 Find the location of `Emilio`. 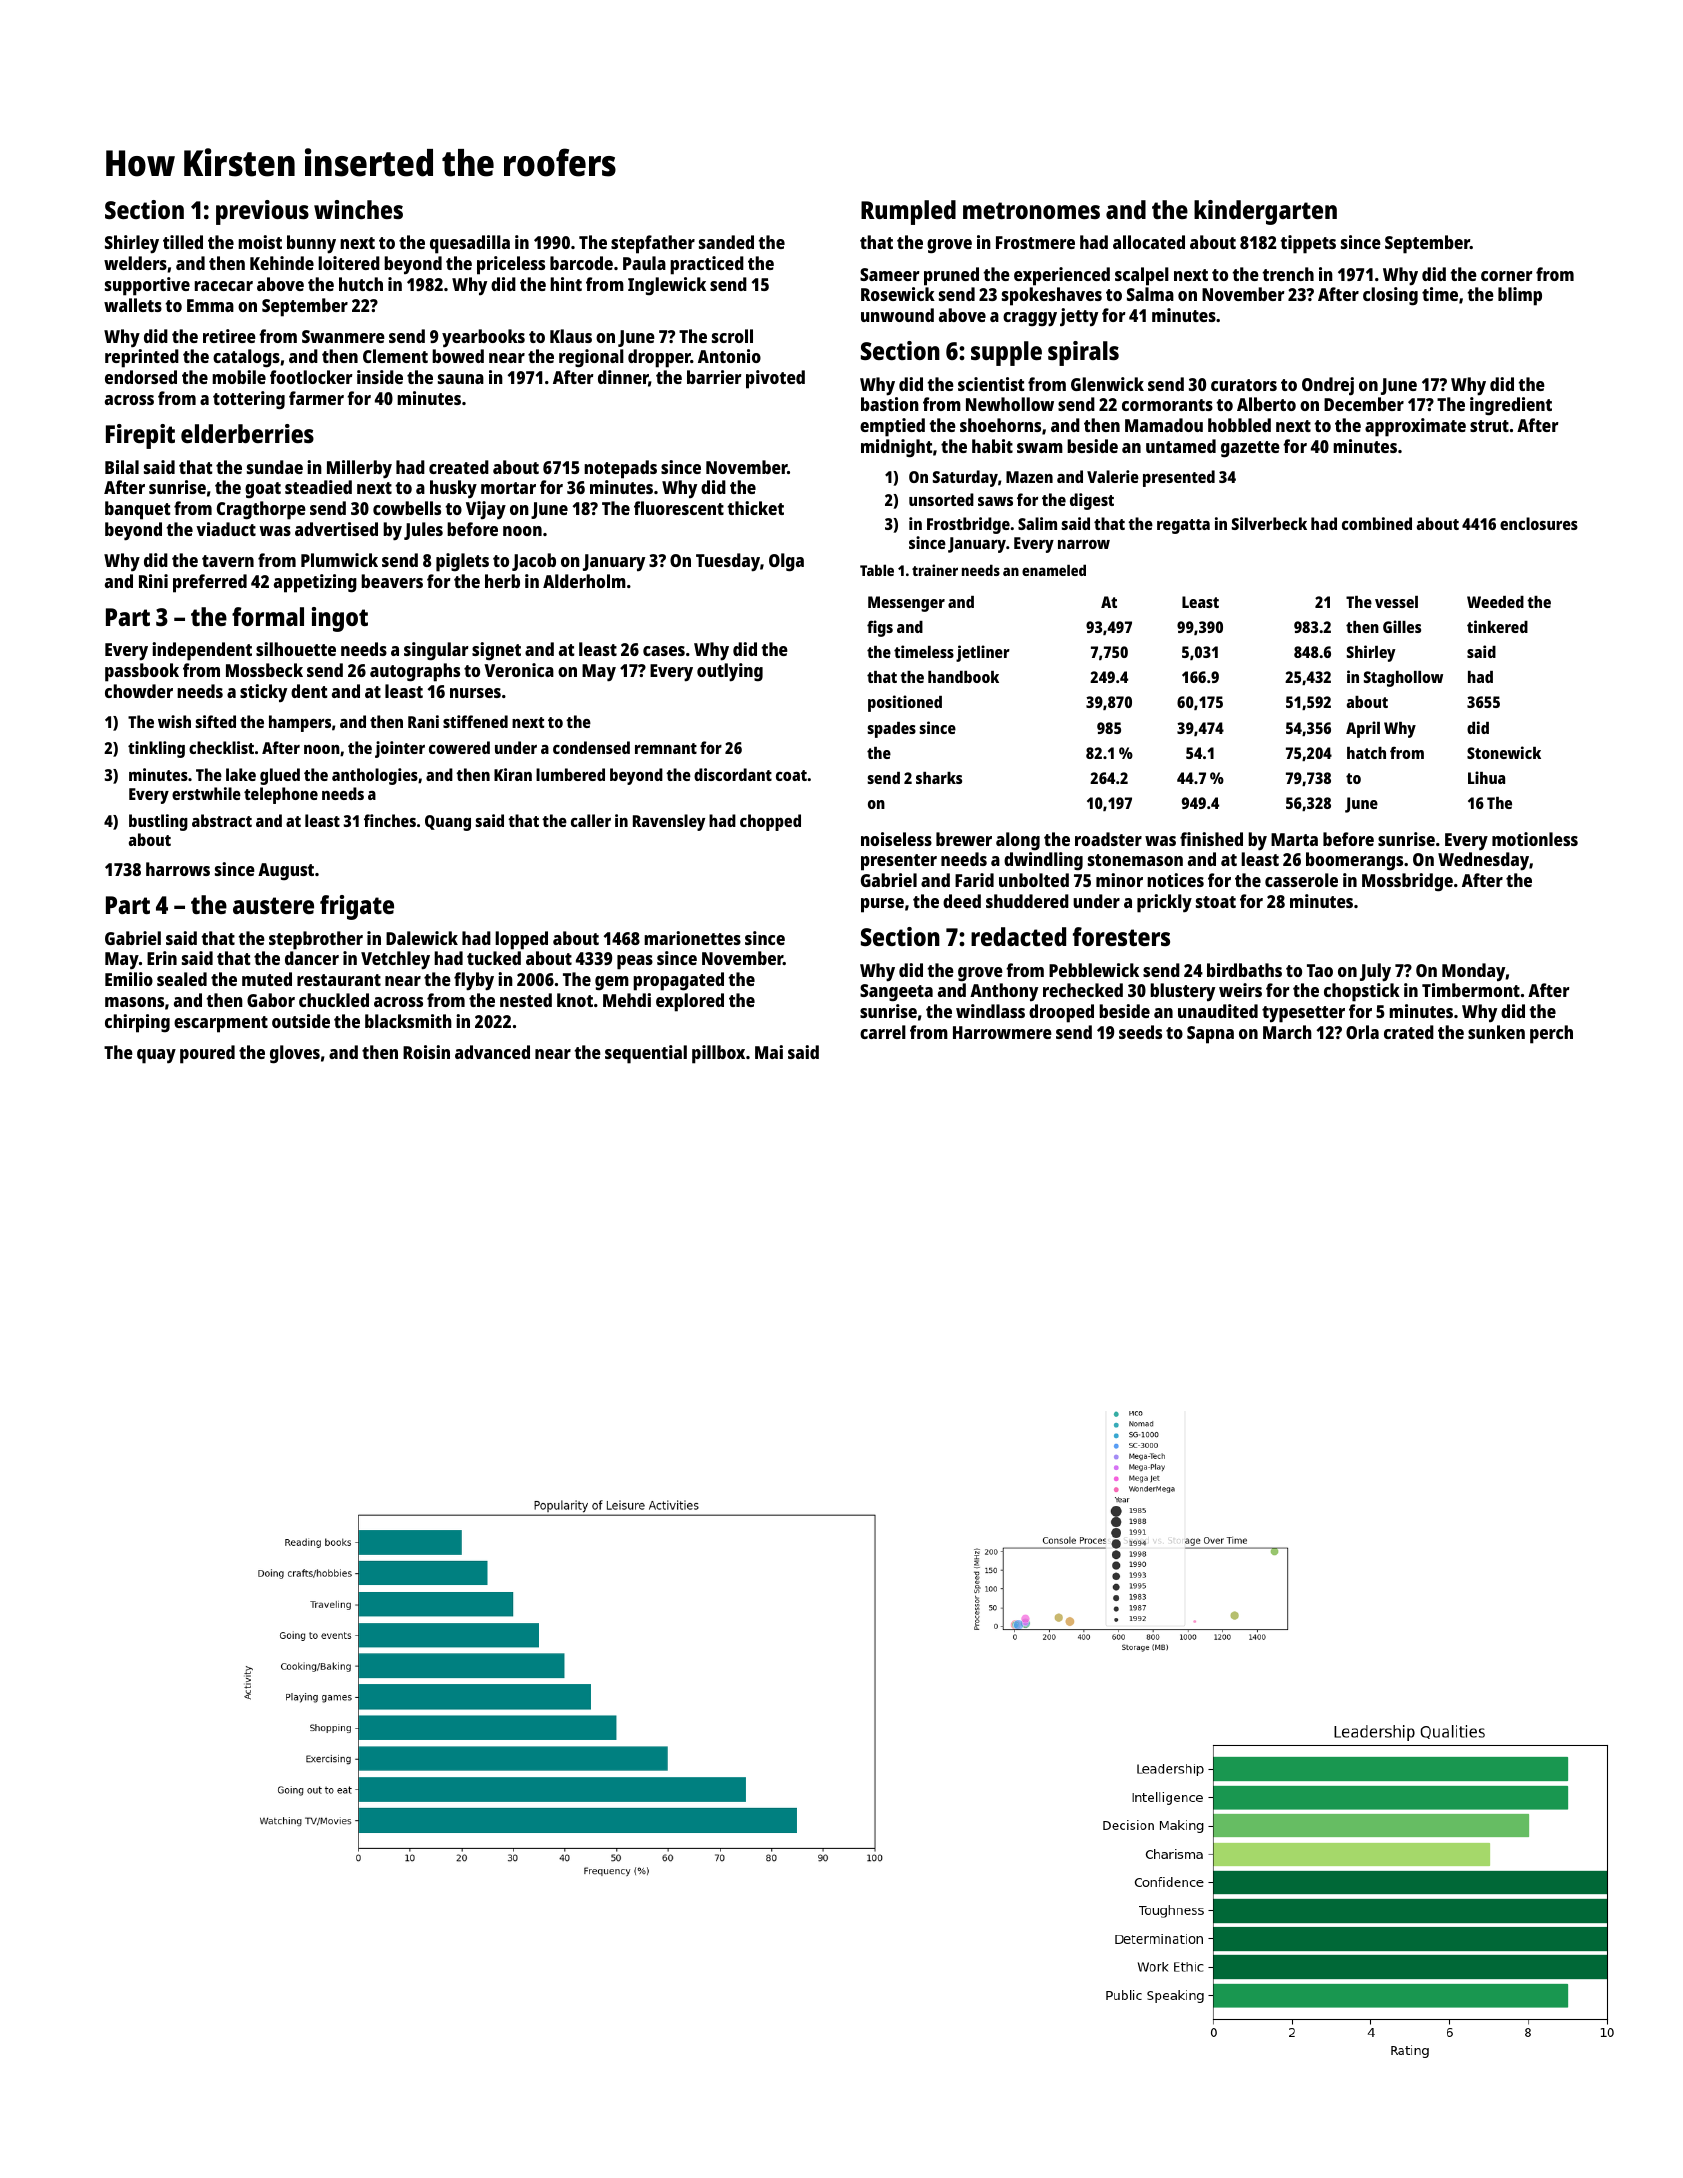

Emilio is located at coordinates (129, 979).
